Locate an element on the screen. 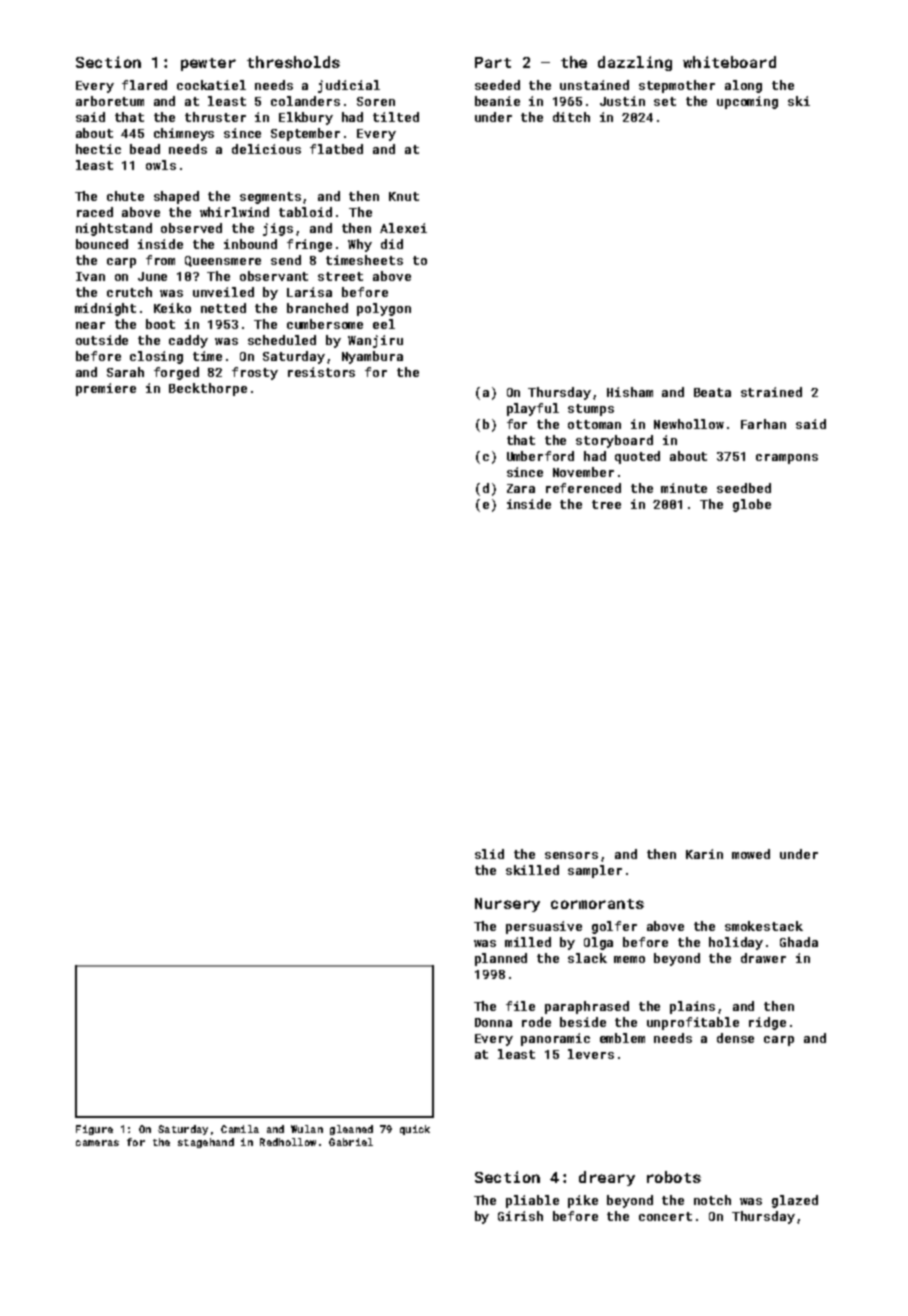  skilled is located at coordinates (532, 870).
